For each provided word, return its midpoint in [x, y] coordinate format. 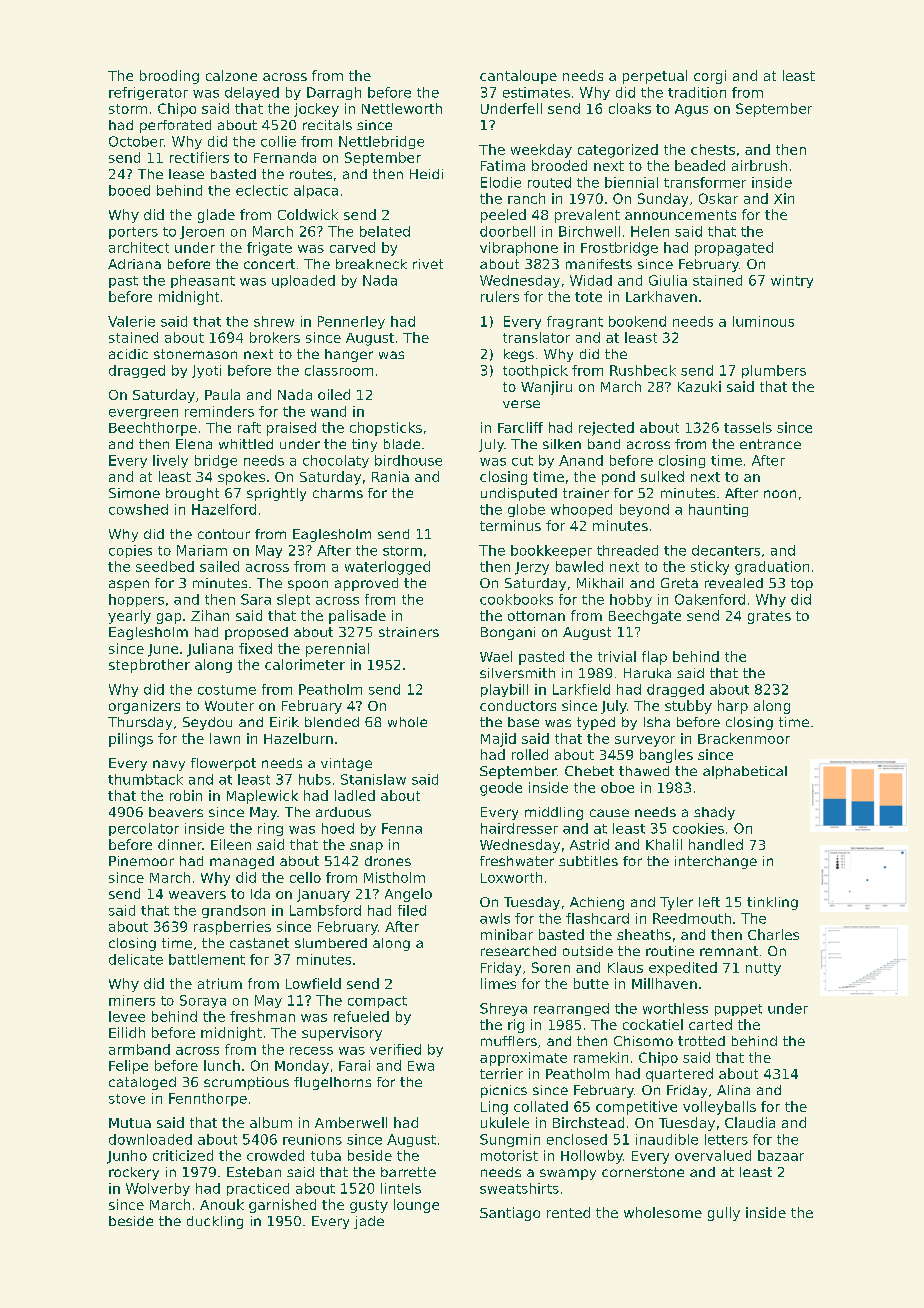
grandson [233, 911]
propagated [734, 249]
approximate [523, 1059]
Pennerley [351, 322]
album [271, 1122]
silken [562, 444]
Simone [134, 493]
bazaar [781, 1155]
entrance [770, 444]
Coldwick [308, 214]
